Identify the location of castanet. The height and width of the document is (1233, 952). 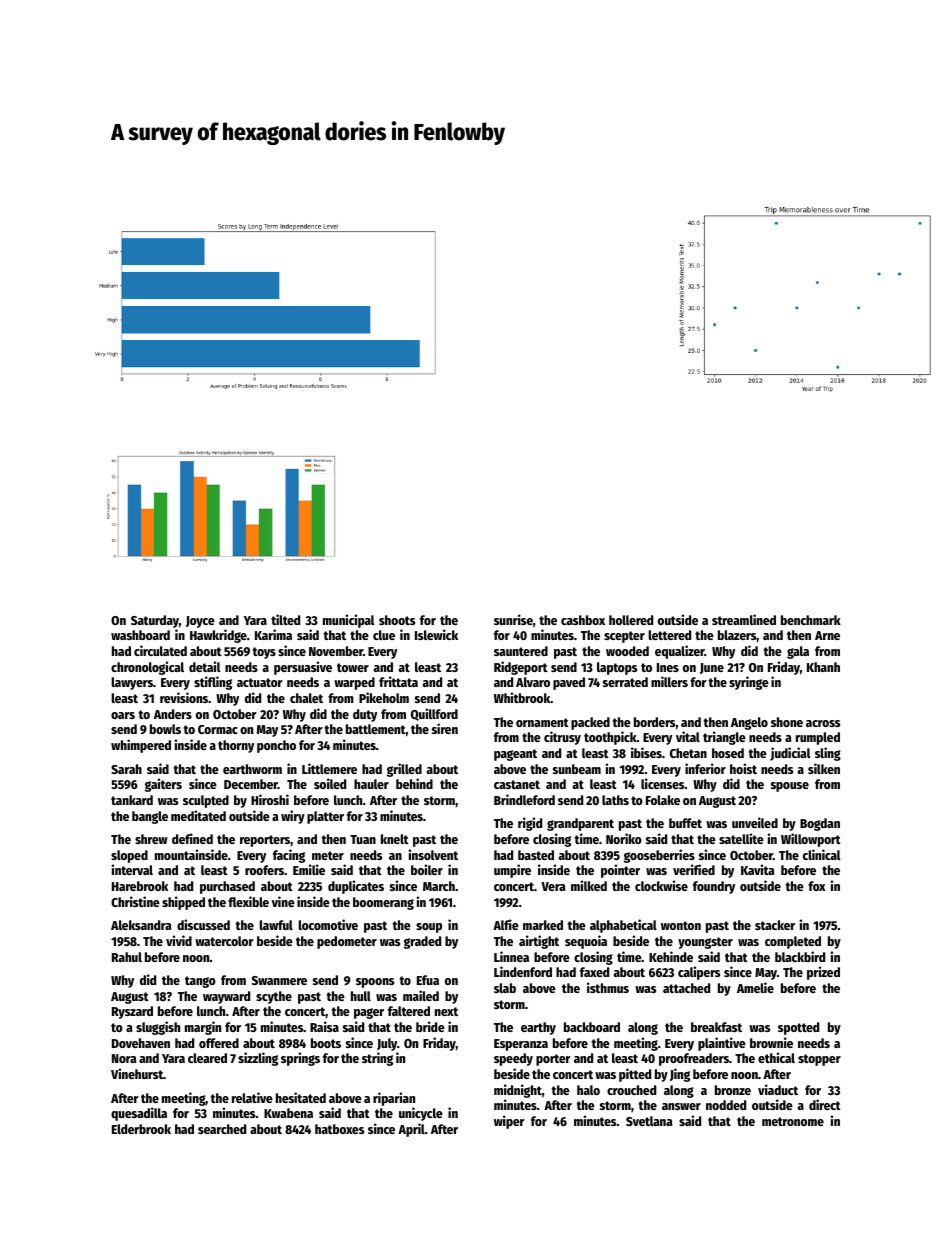
(517, 784).
